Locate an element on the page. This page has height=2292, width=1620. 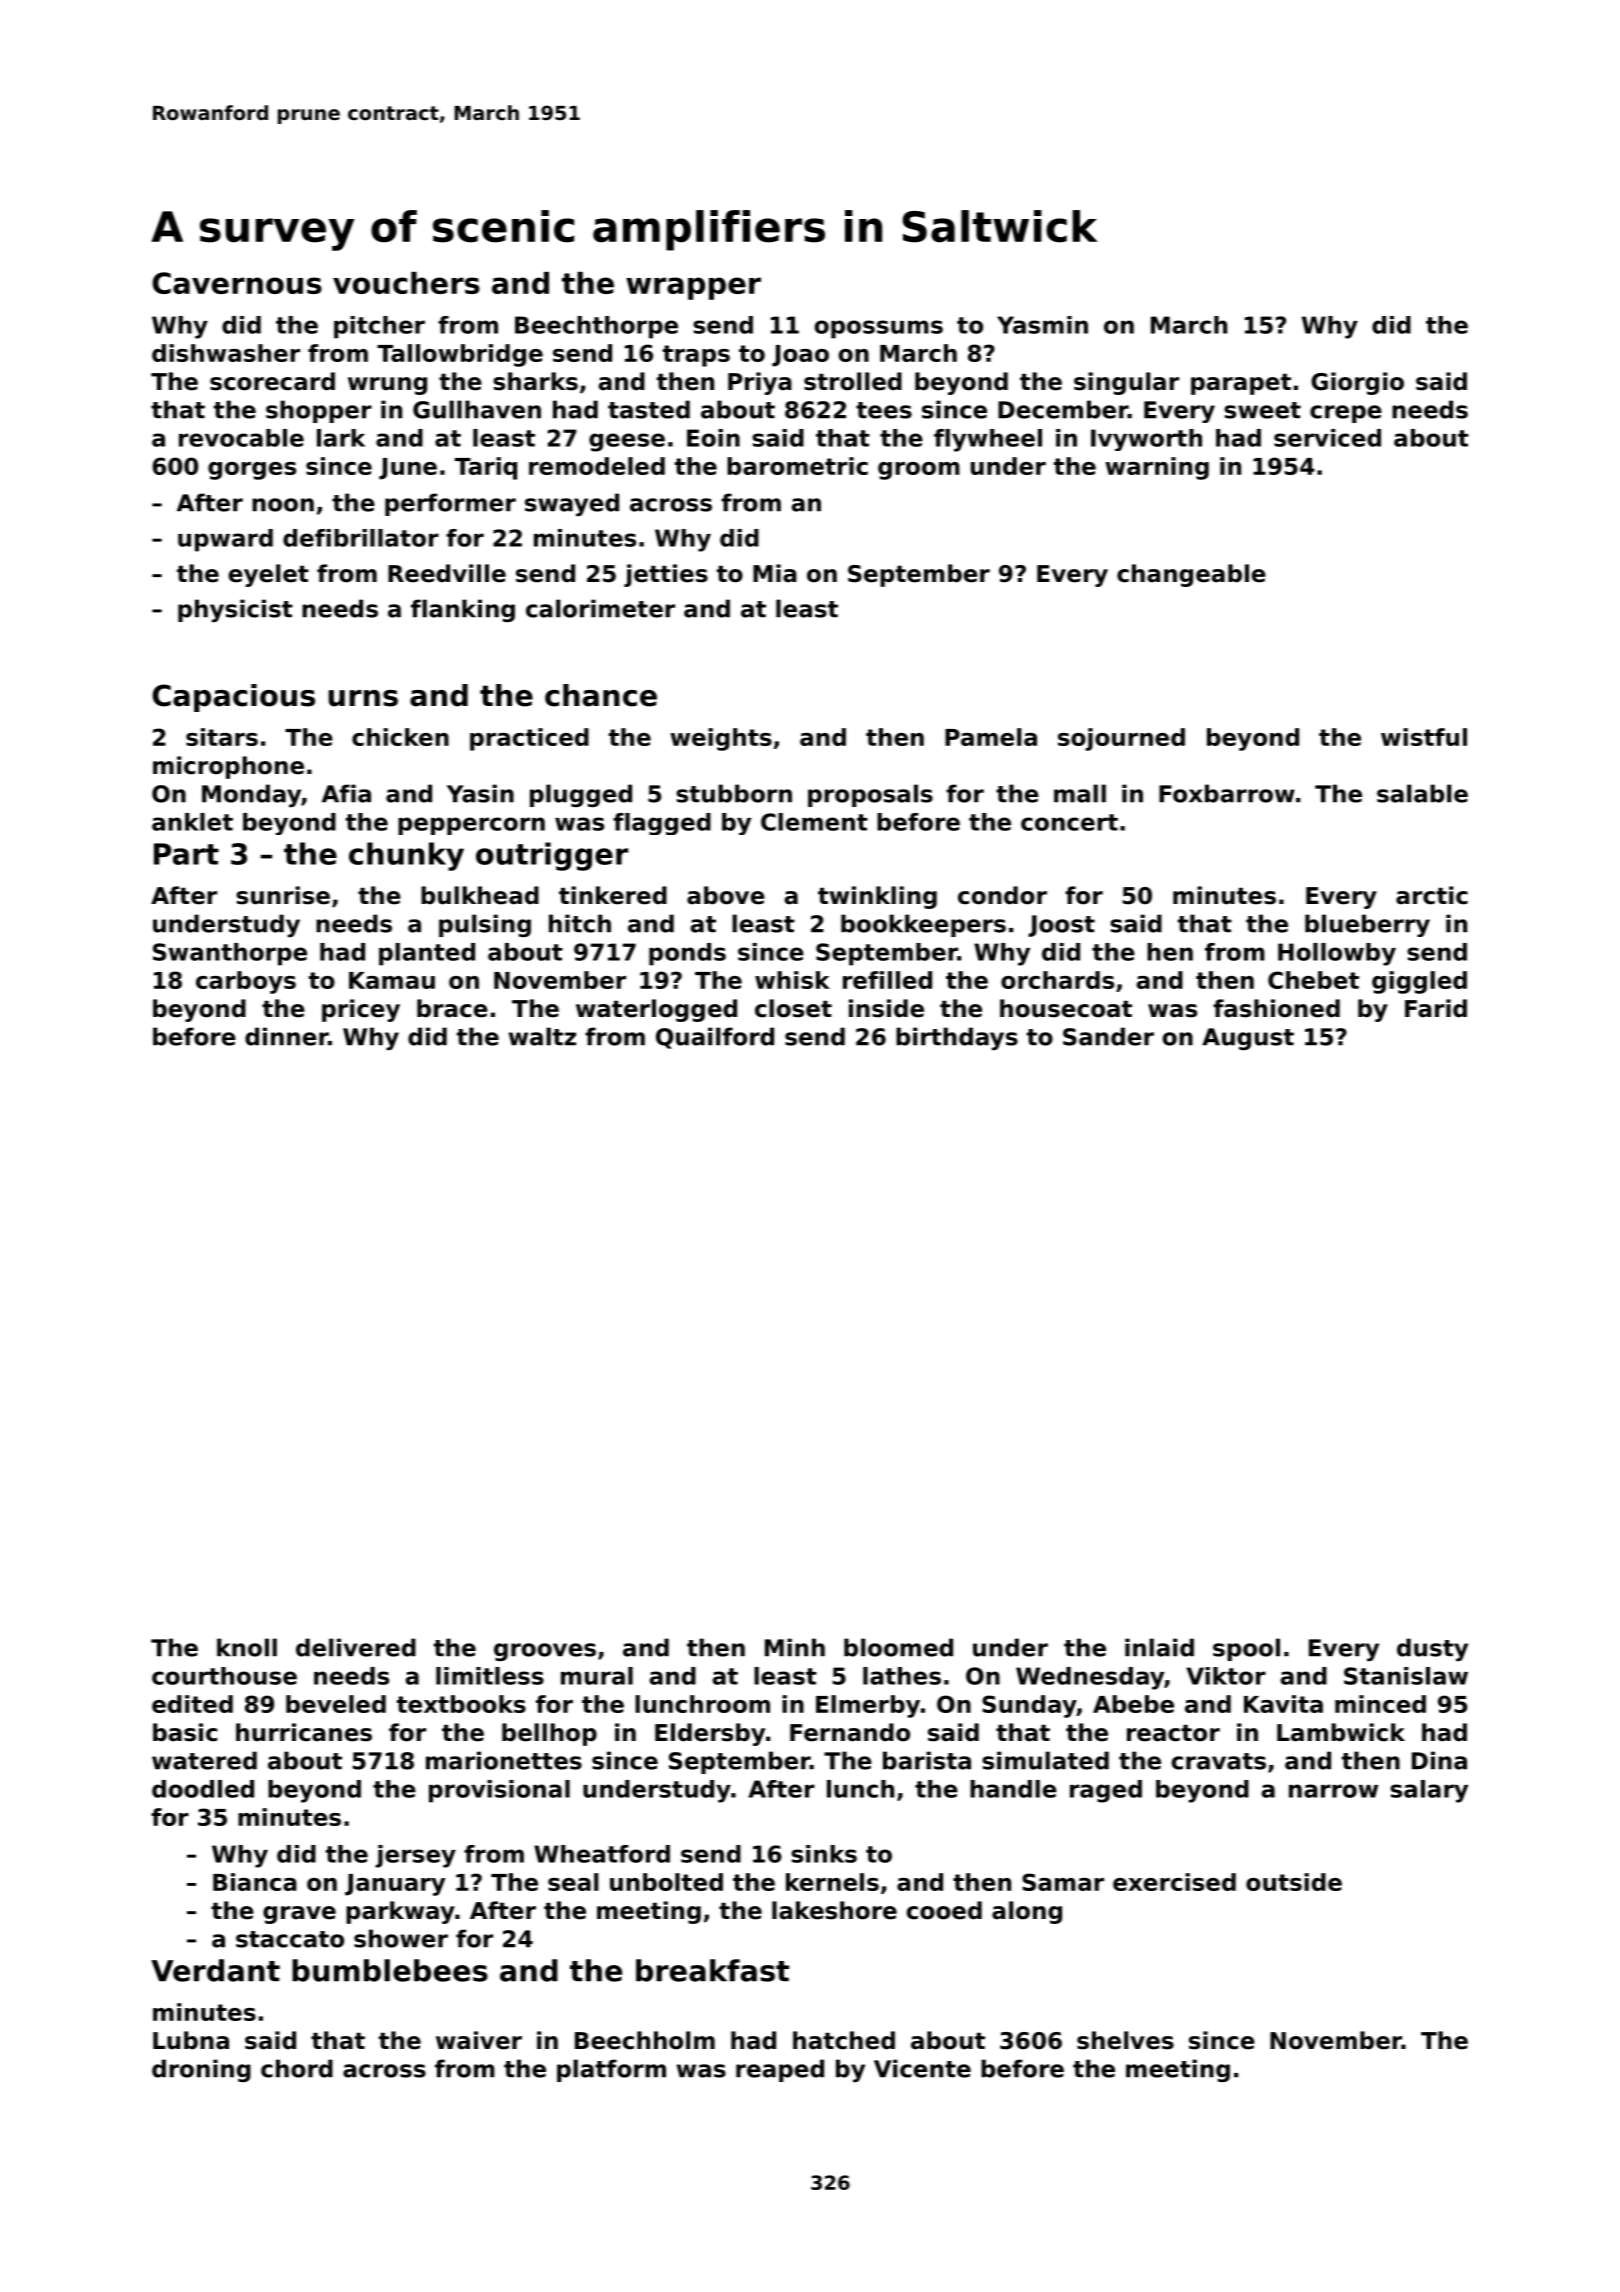
reaped is located at coordinates (780, 2070).
